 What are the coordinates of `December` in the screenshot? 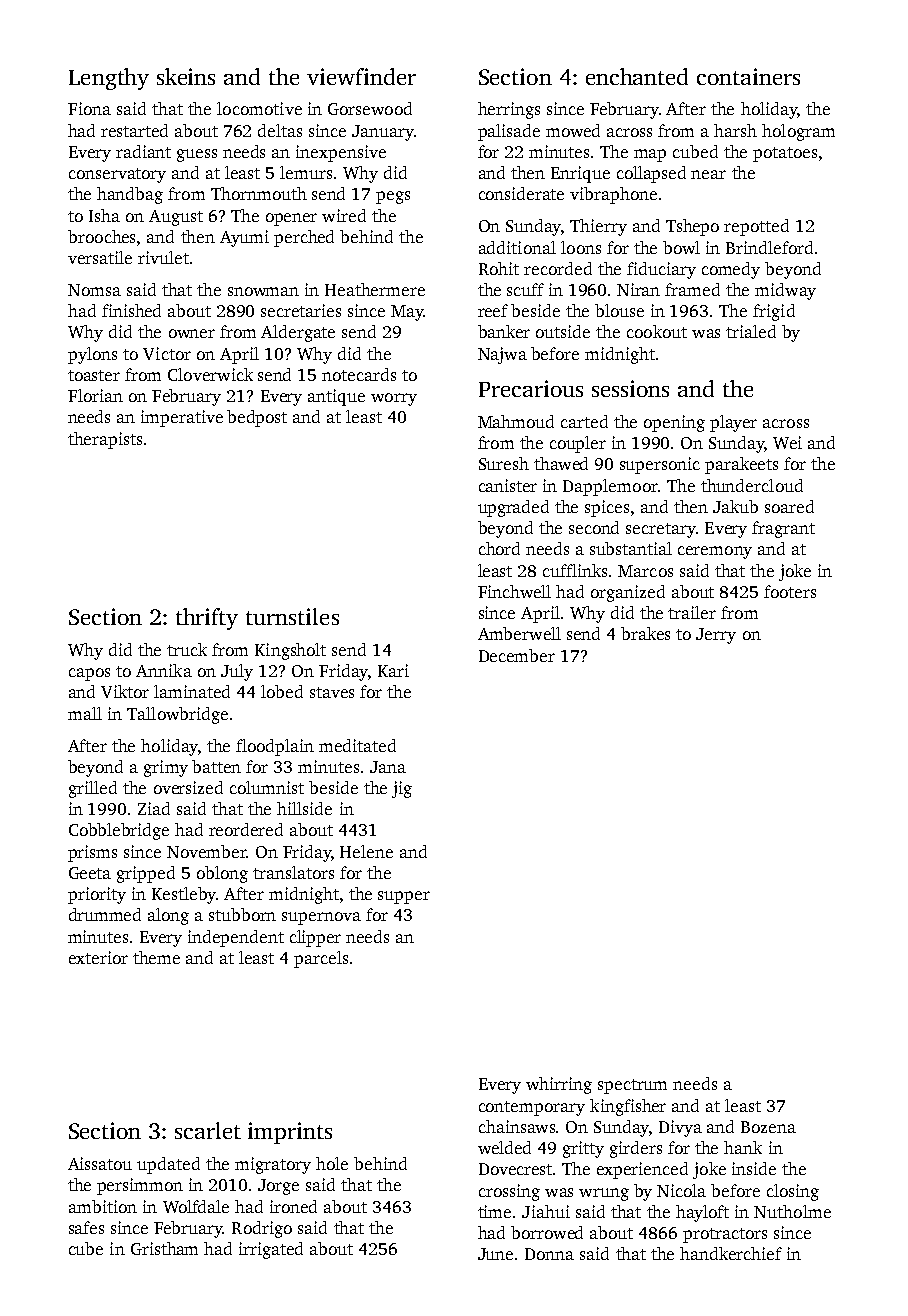 It's located at (517, 655).
